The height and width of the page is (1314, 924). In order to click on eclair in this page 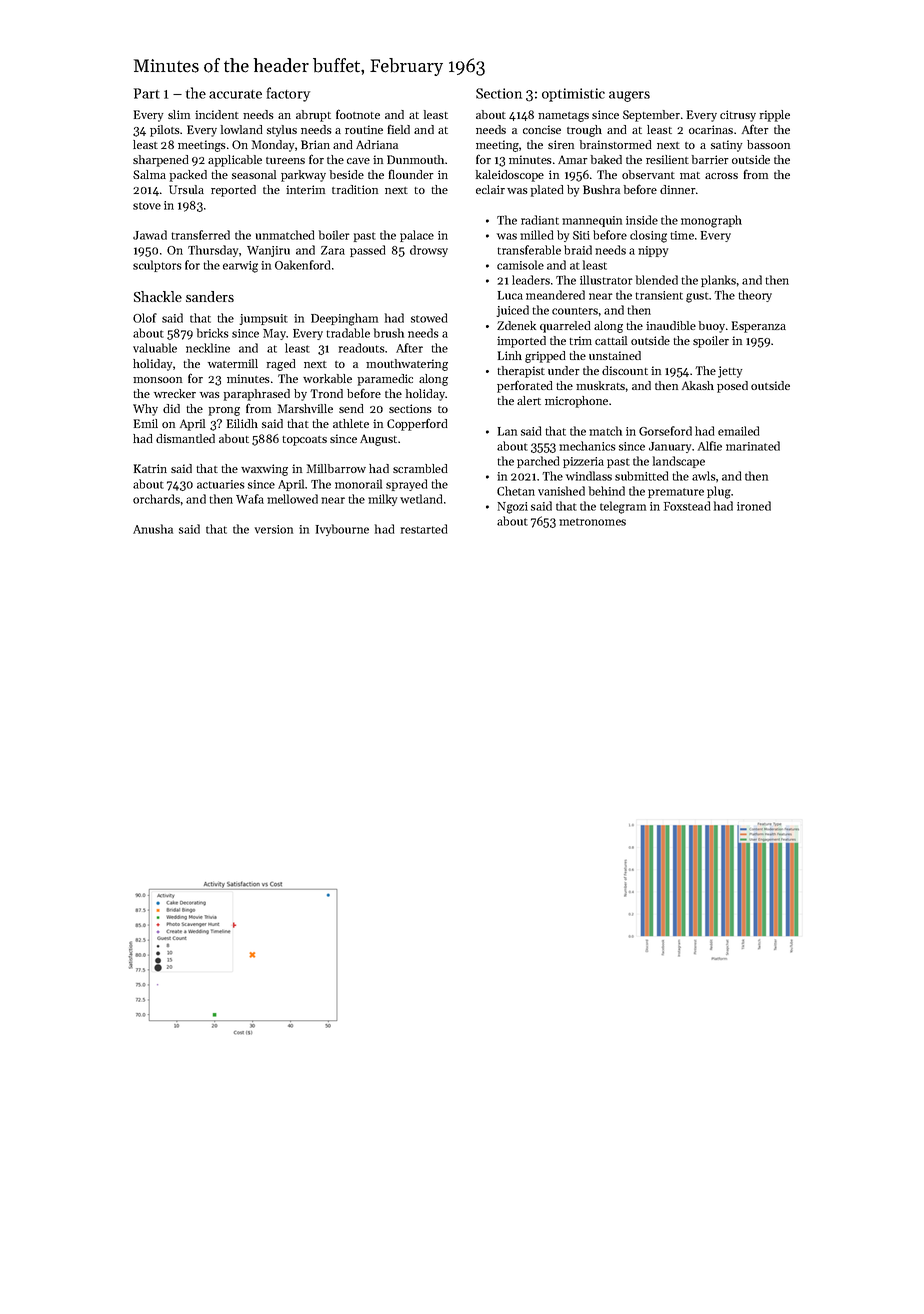, I will do `click(490, 189)`.
